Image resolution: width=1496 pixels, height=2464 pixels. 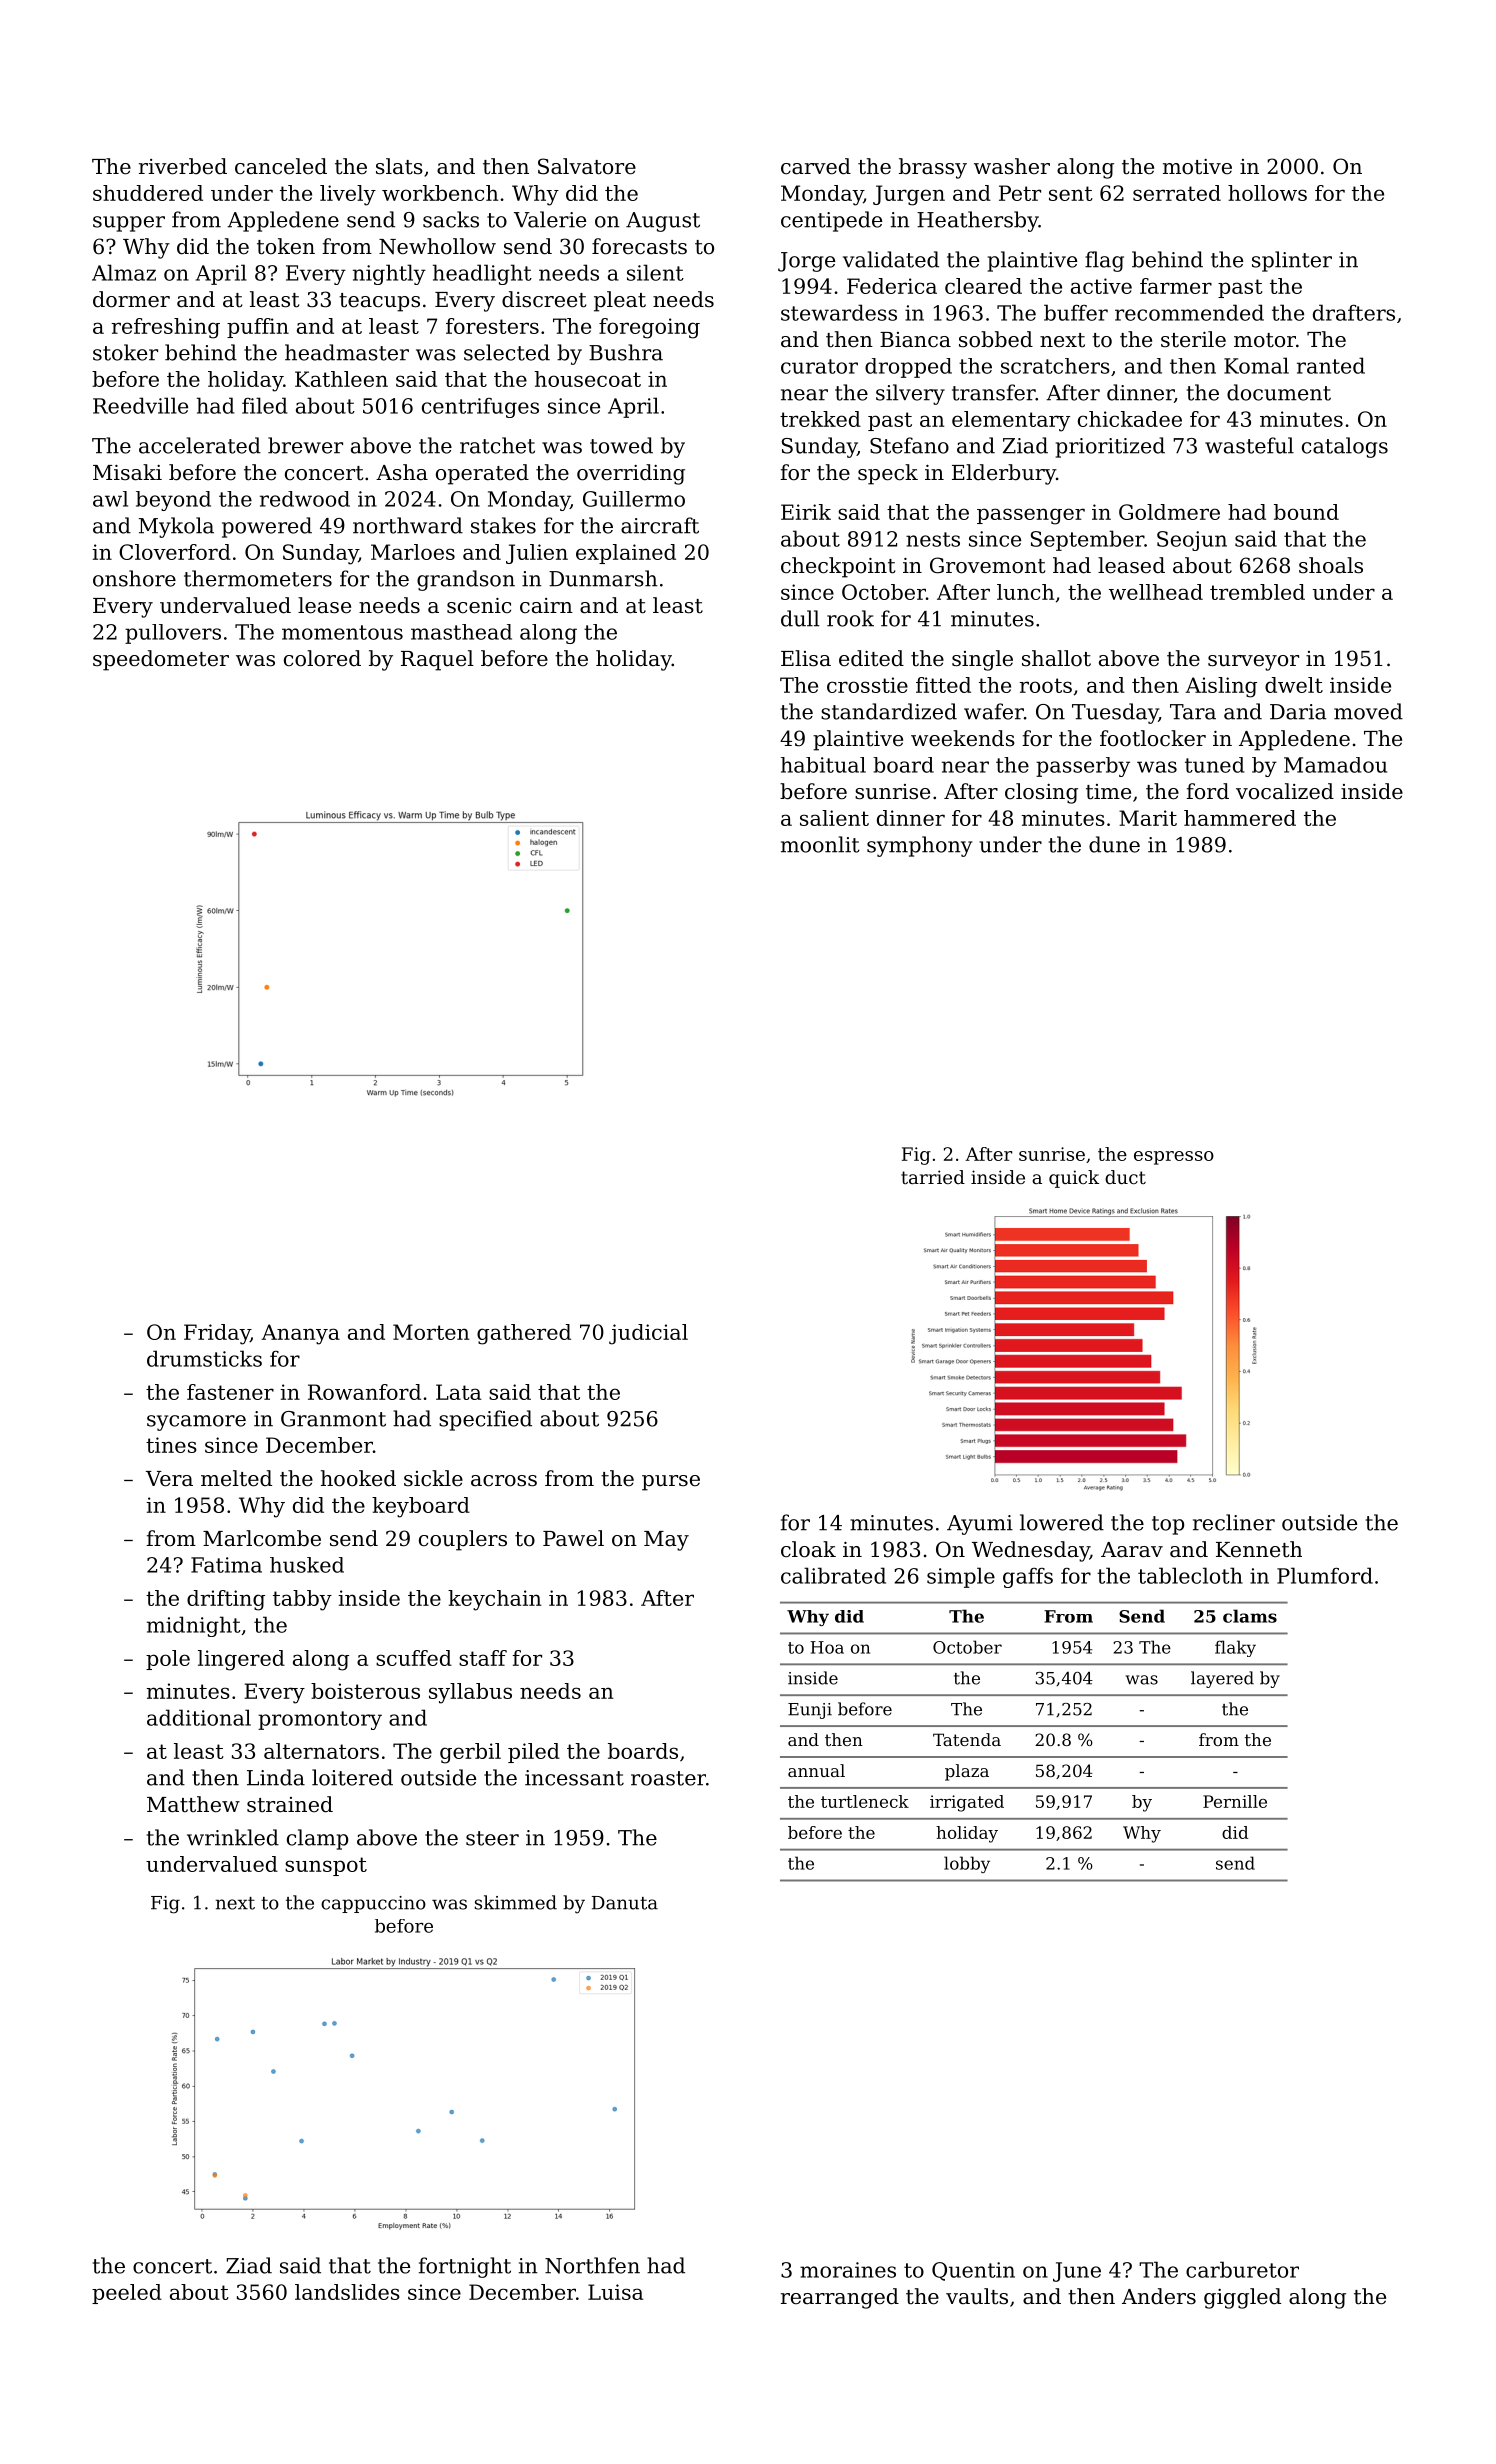 What do you see at coordinates (1242, 2298) in the screenshot?
I see `giggled` at bounding box center [1242, 2298].
